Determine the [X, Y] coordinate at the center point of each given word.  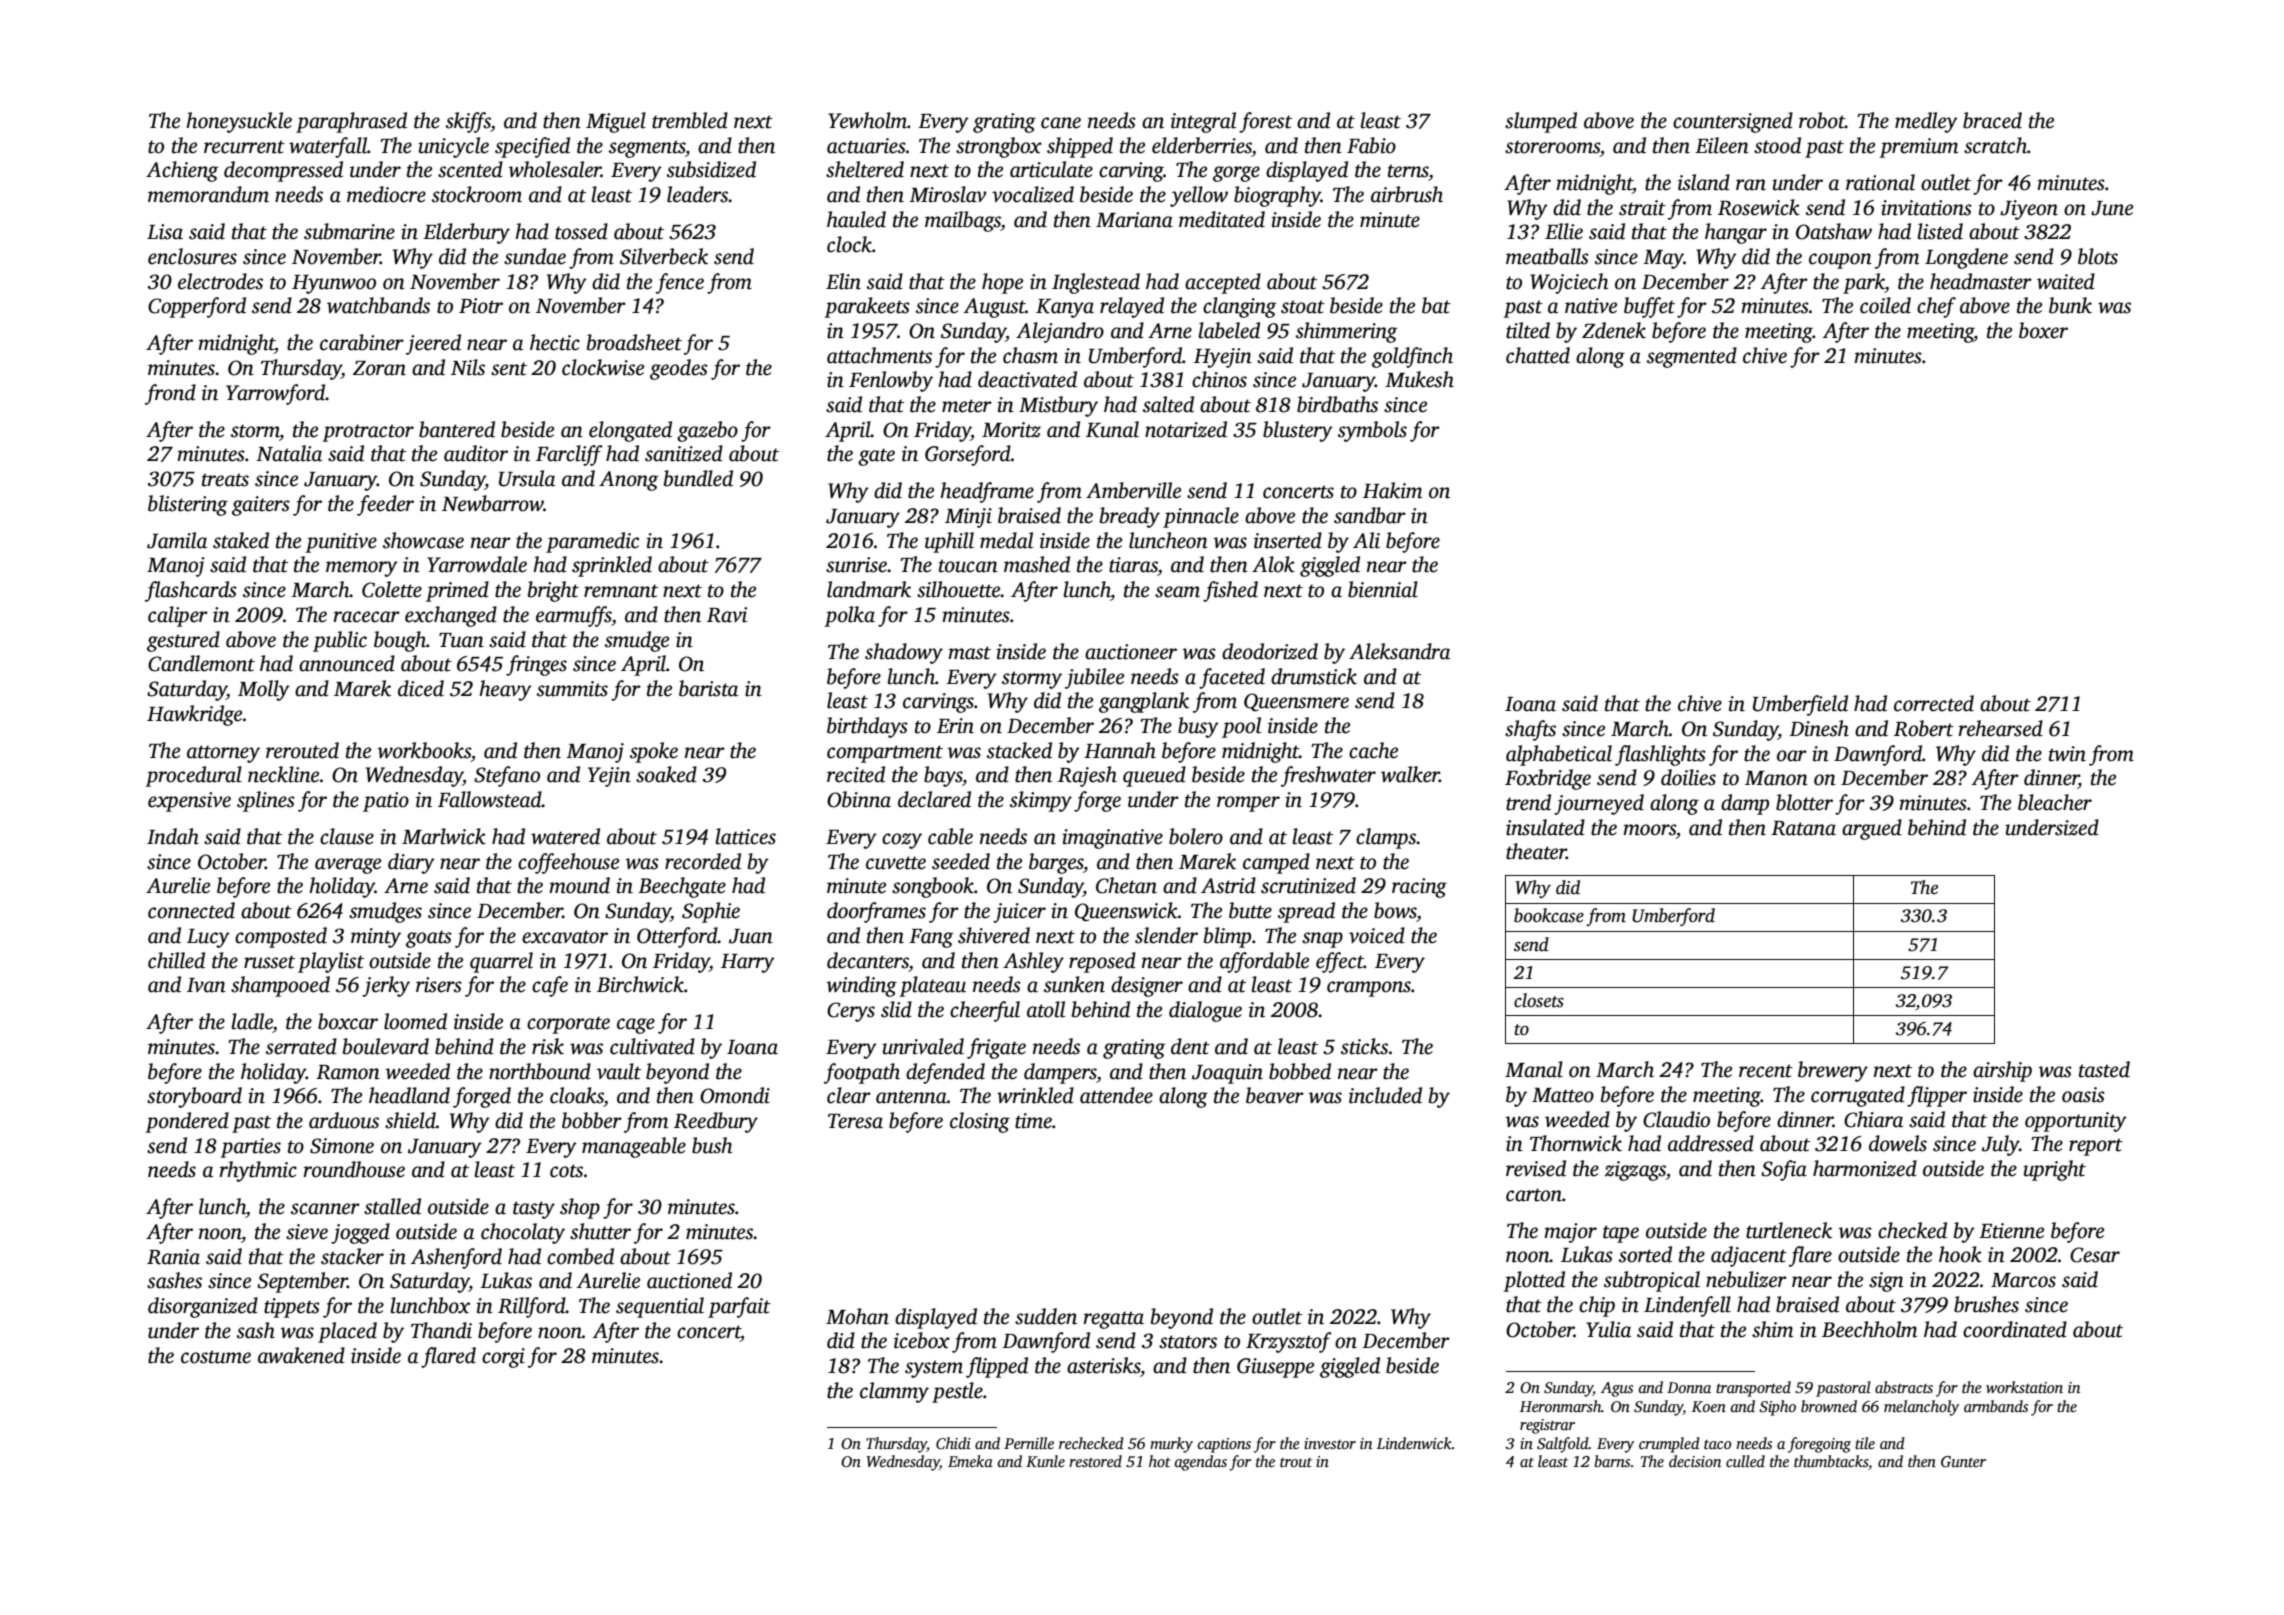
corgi [503, 1358]
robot [1822, 120]
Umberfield [1800, 705]
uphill [949, 542]
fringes [536, 665]
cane [1061, 123]
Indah [173, 836]
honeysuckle [239, 122]
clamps [1386, 838]
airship [2002, 1071]
